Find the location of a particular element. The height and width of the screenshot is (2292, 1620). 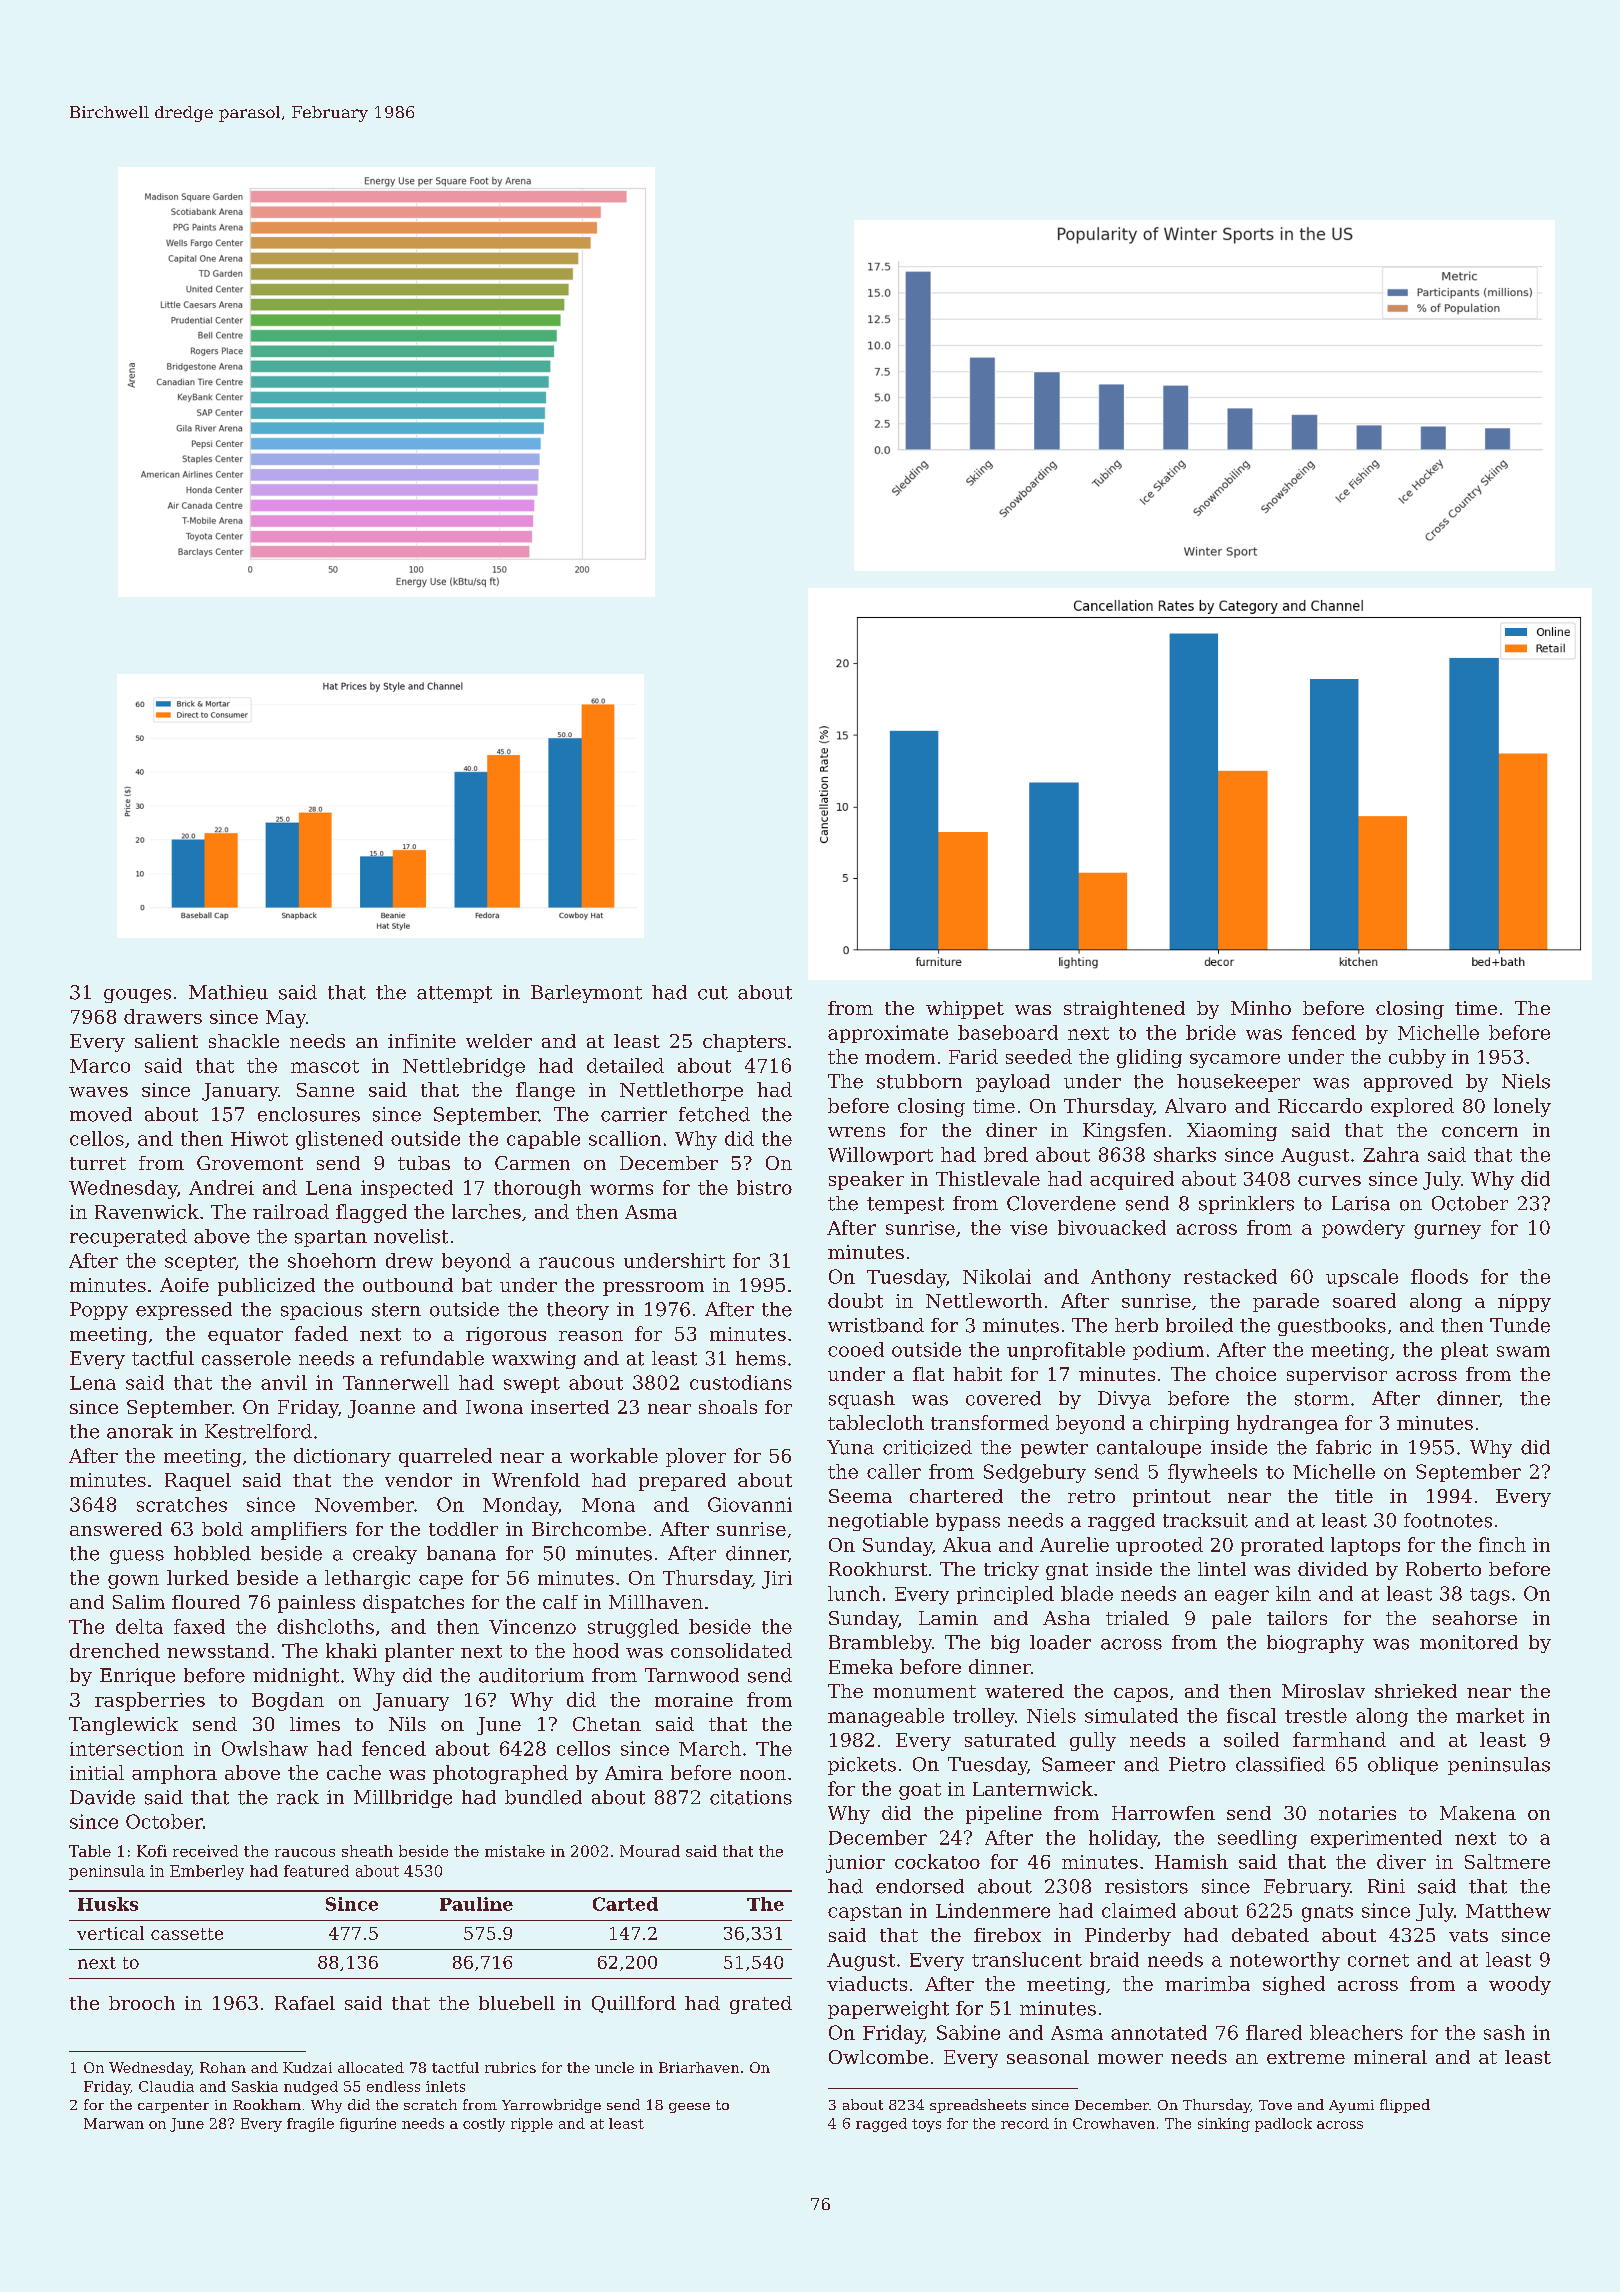

inserted is located at coordinates (570, 1407).
